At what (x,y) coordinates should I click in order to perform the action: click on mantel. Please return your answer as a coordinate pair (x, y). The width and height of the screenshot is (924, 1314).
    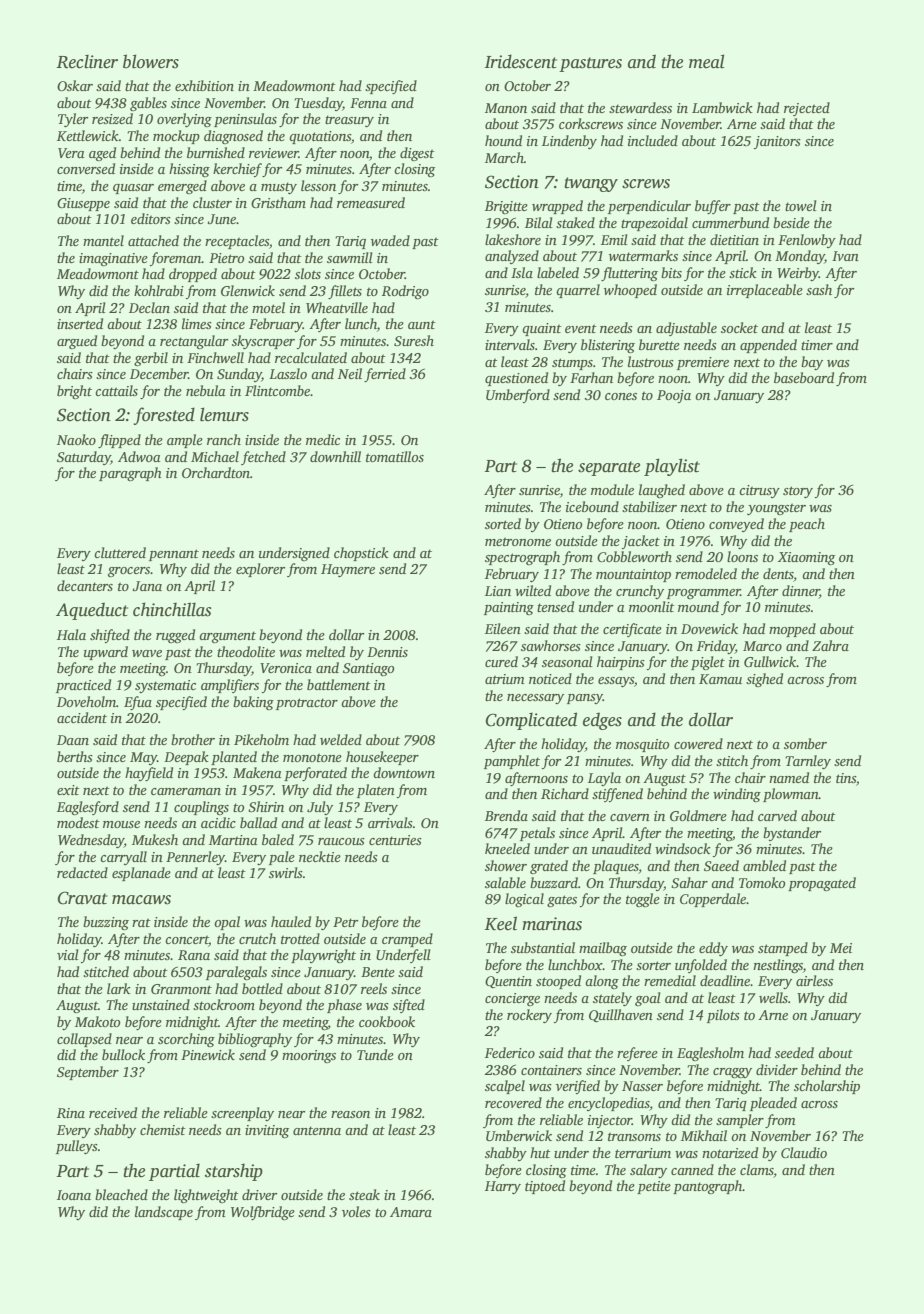
    Looking at the image, I should click on (103, 240).
